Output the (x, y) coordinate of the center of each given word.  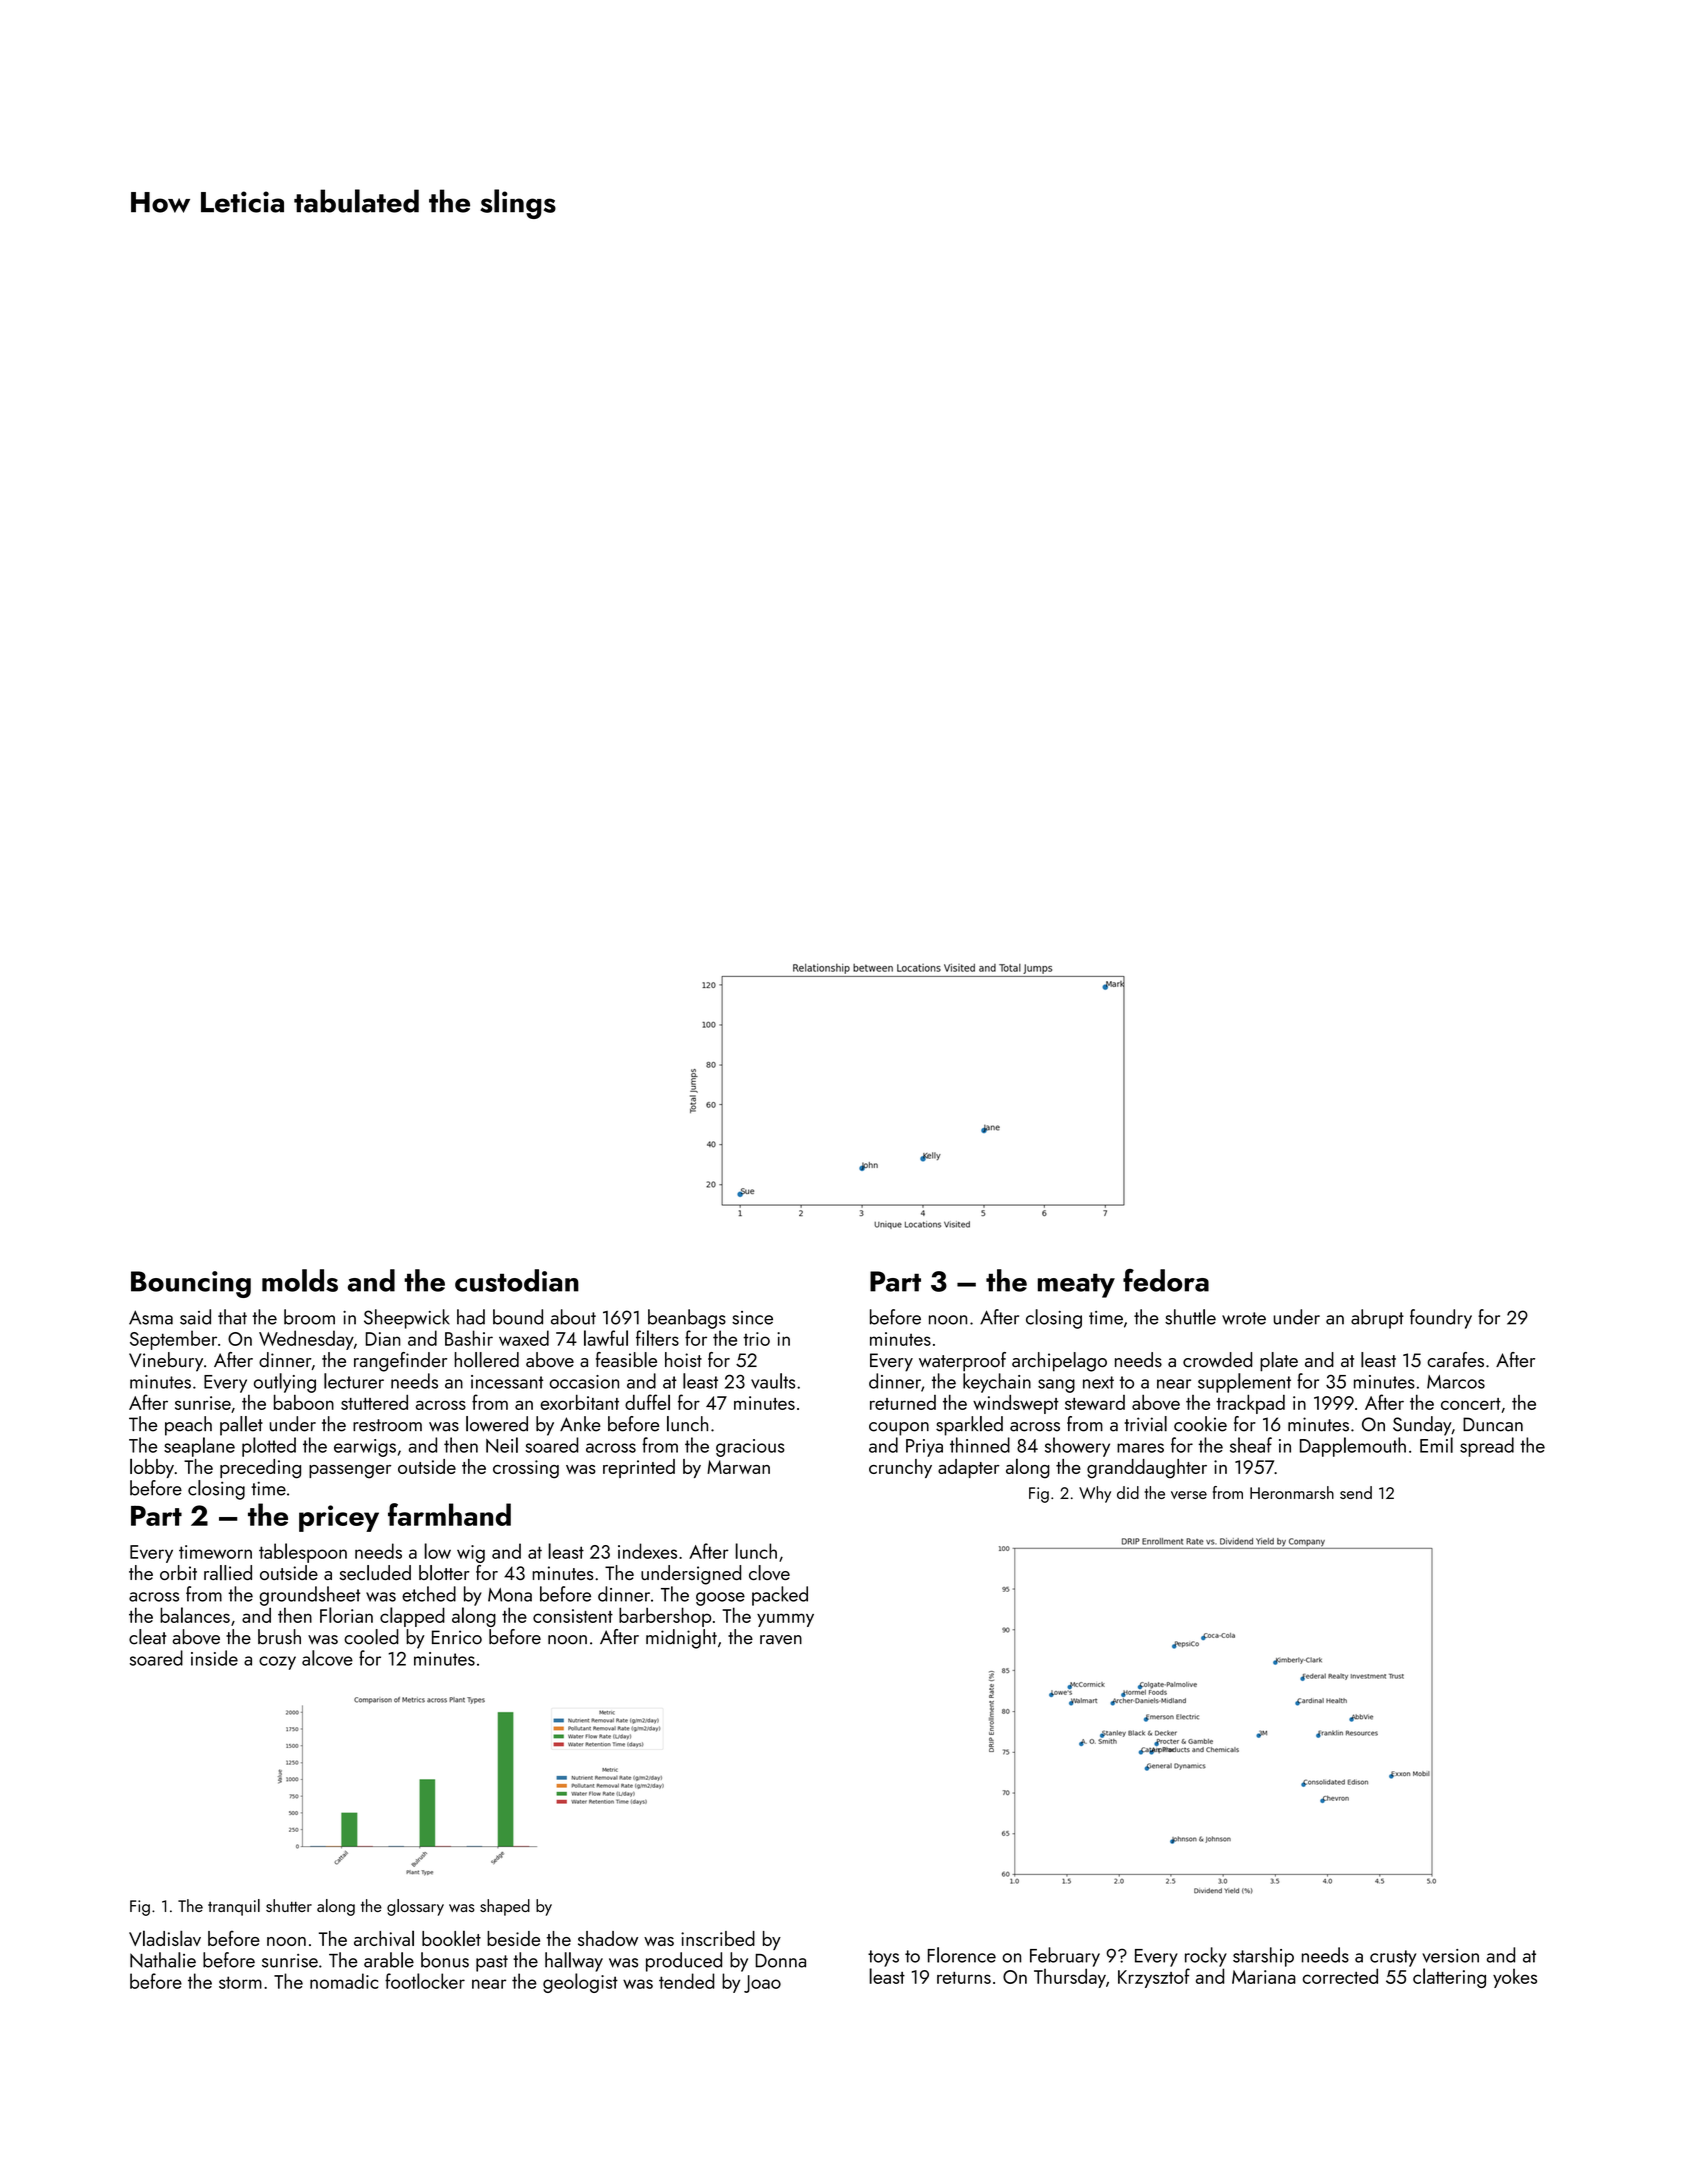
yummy (785, 1620)
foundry (1441, 1319)
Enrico (457, 1637)
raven (781, 1640)
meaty (1076, 1286)
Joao (762, 1984)
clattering (1449, 1978)
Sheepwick (407, 1319)
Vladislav (165, 1938)
